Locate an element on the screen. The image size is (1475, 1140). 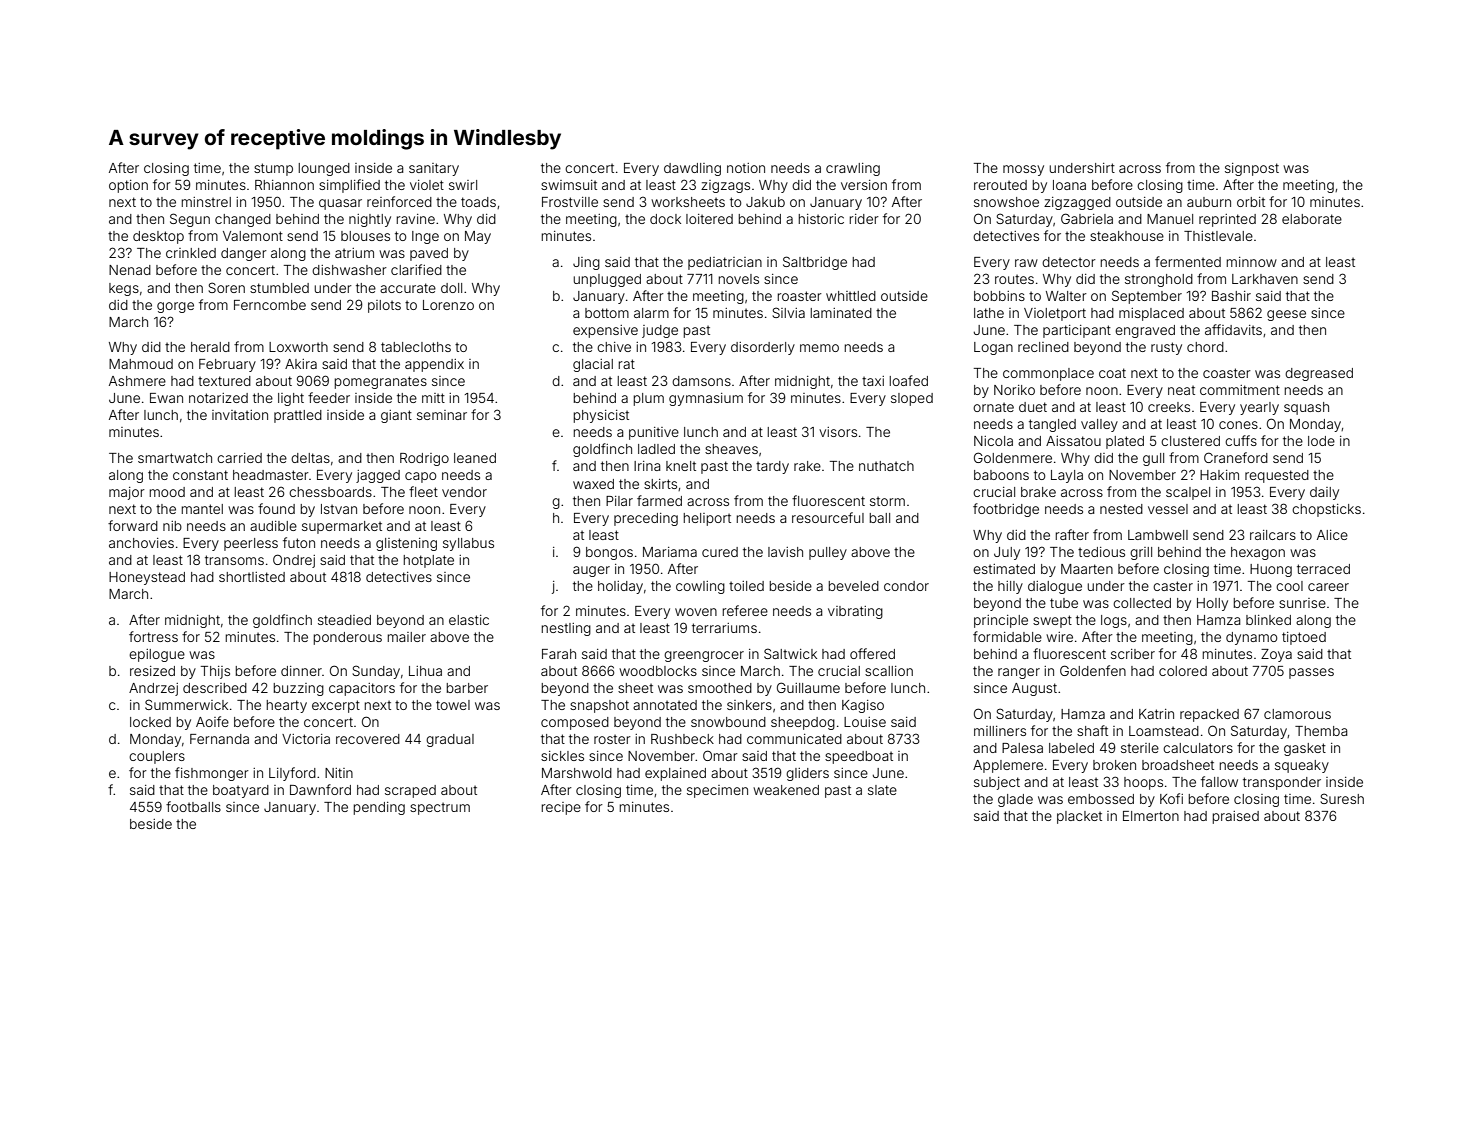
Victoria is located at coordinates (306, 739).
